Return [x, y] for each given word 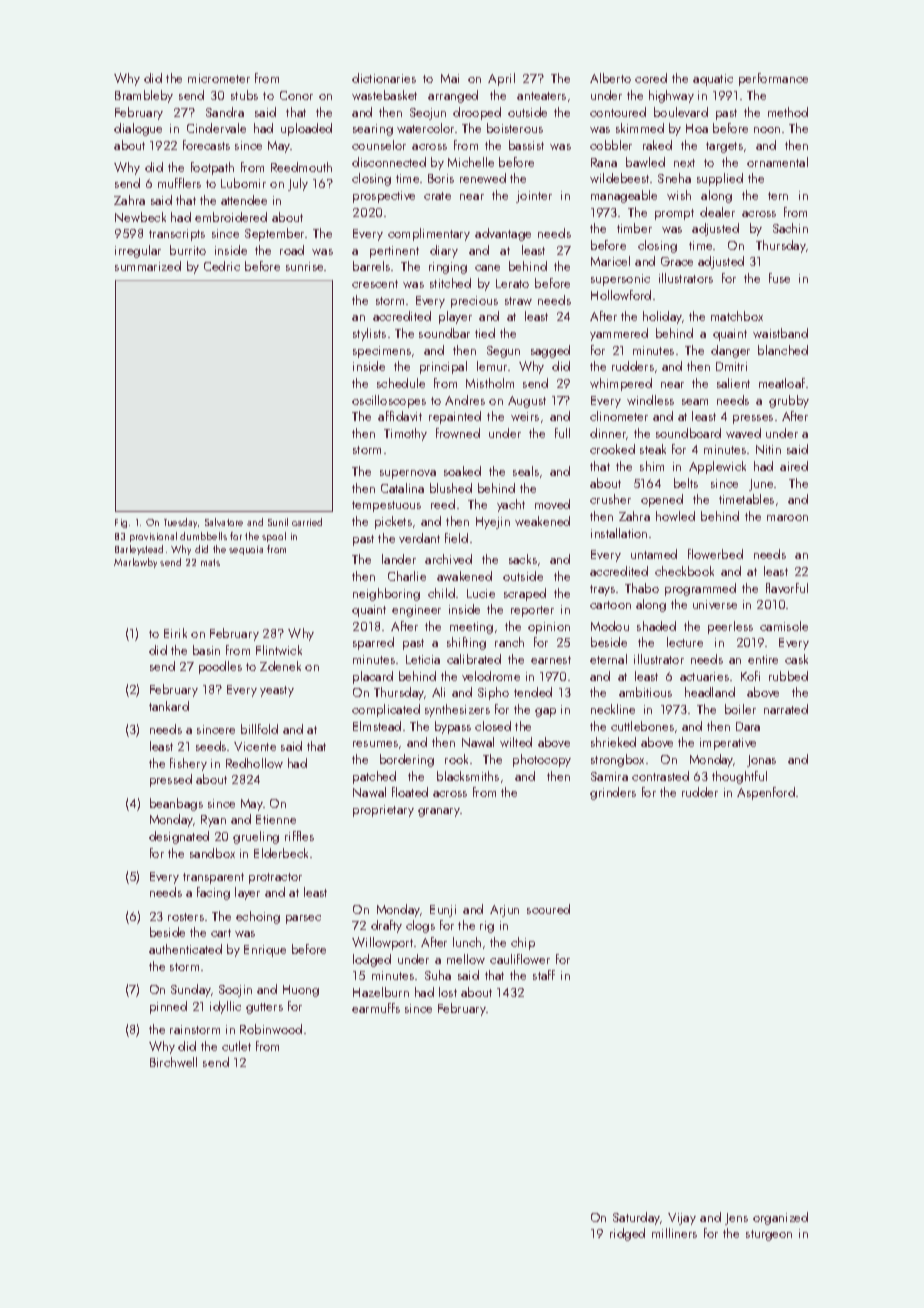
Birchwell [173, 1062]
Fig [121, 523]
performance [773, 79]
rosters [186, 917]
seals [526, 471]
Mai [450, 78]
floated [410, 792]
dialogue [138, 129]
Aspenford [766, 793]
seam [695, 402]
